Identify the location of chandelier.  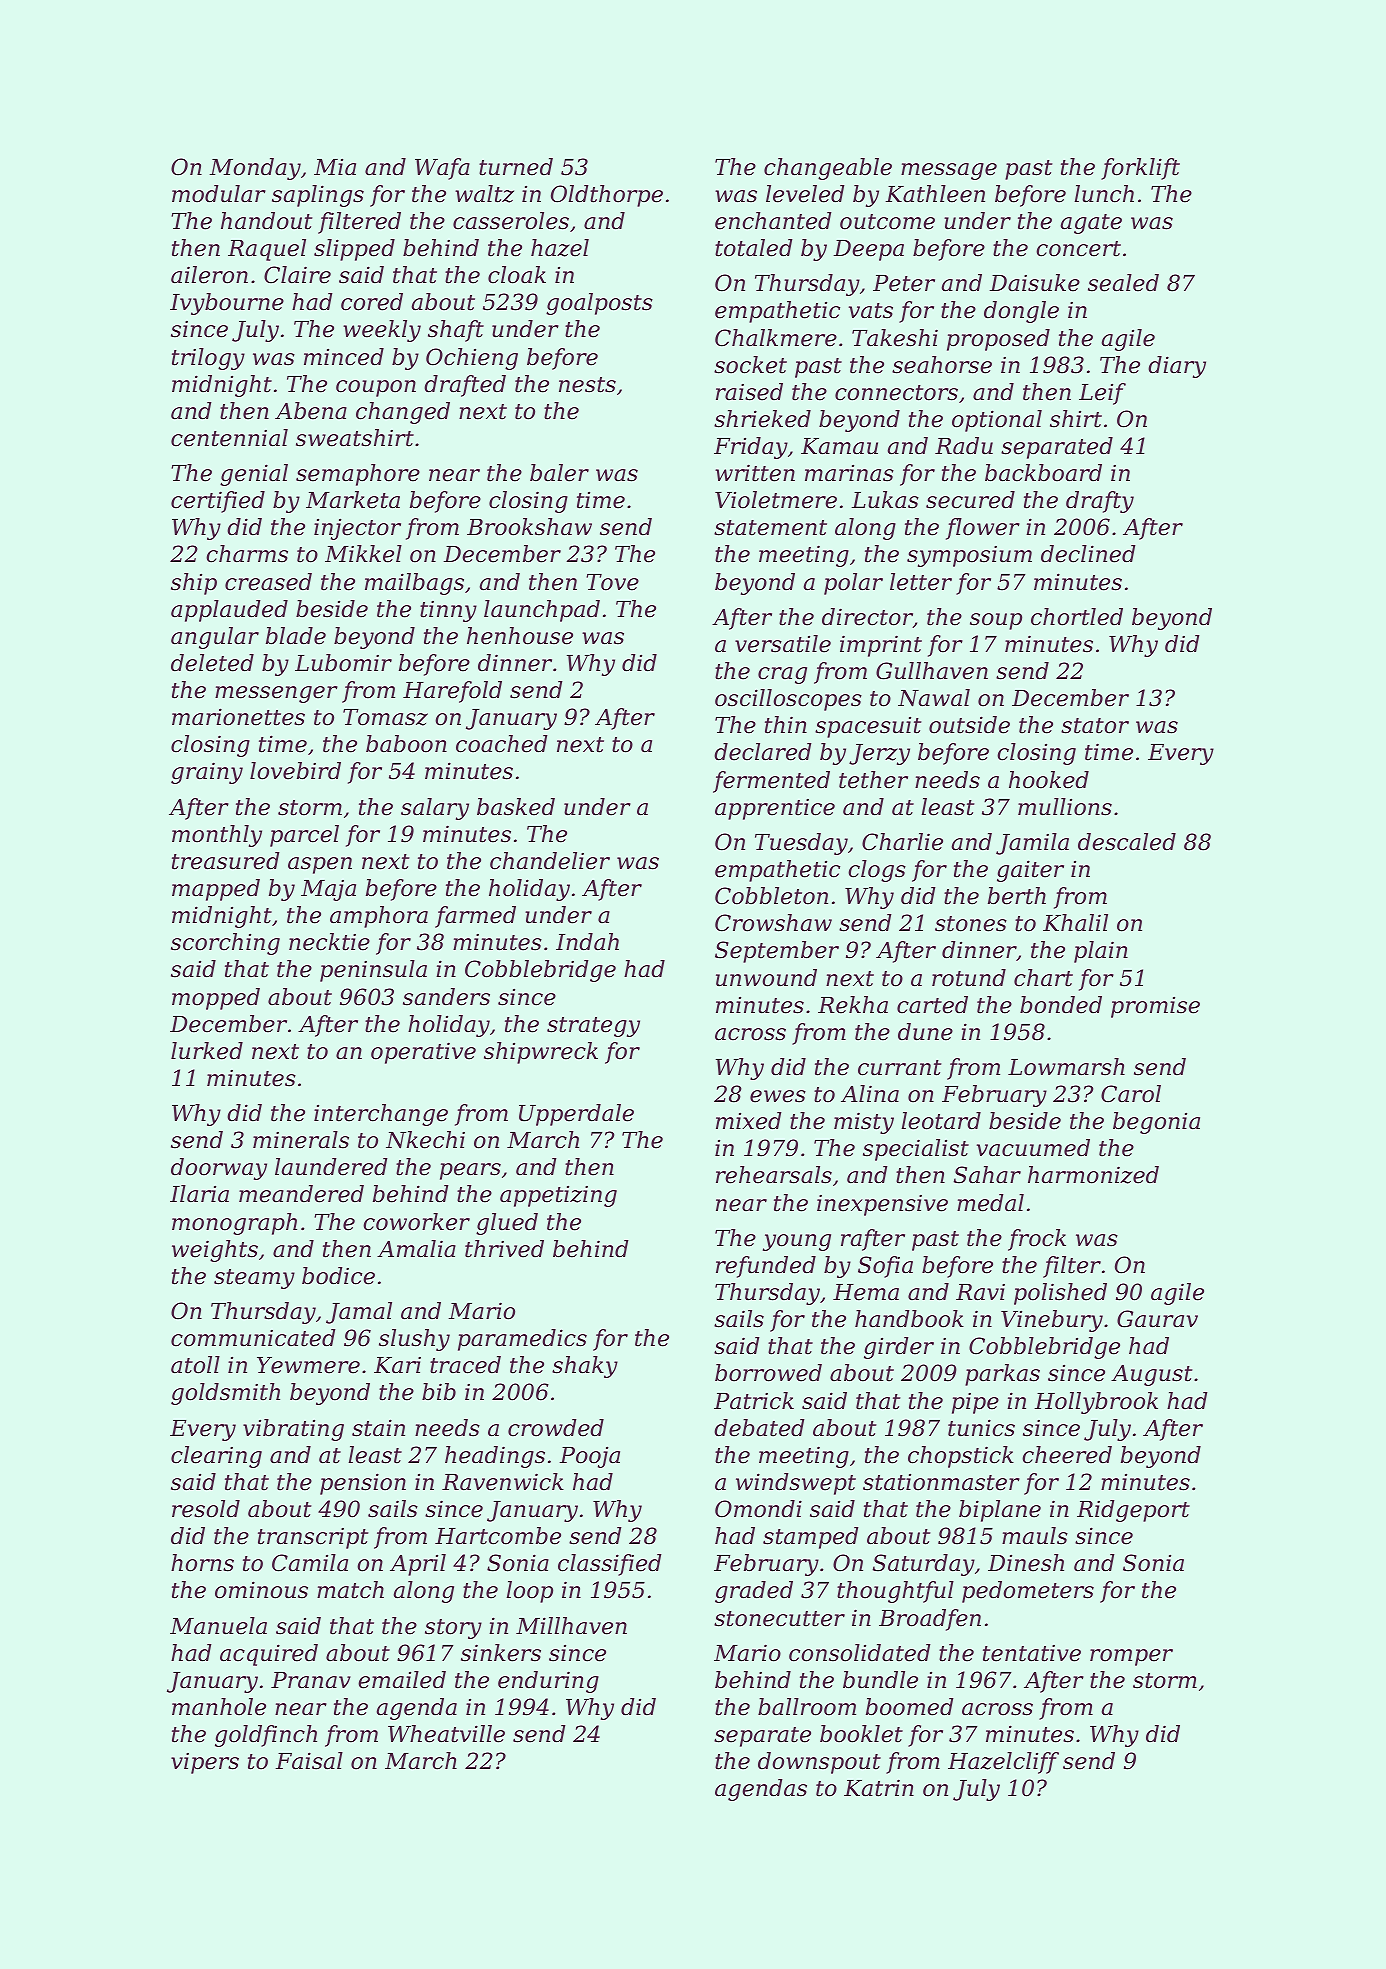
(550, 861).
